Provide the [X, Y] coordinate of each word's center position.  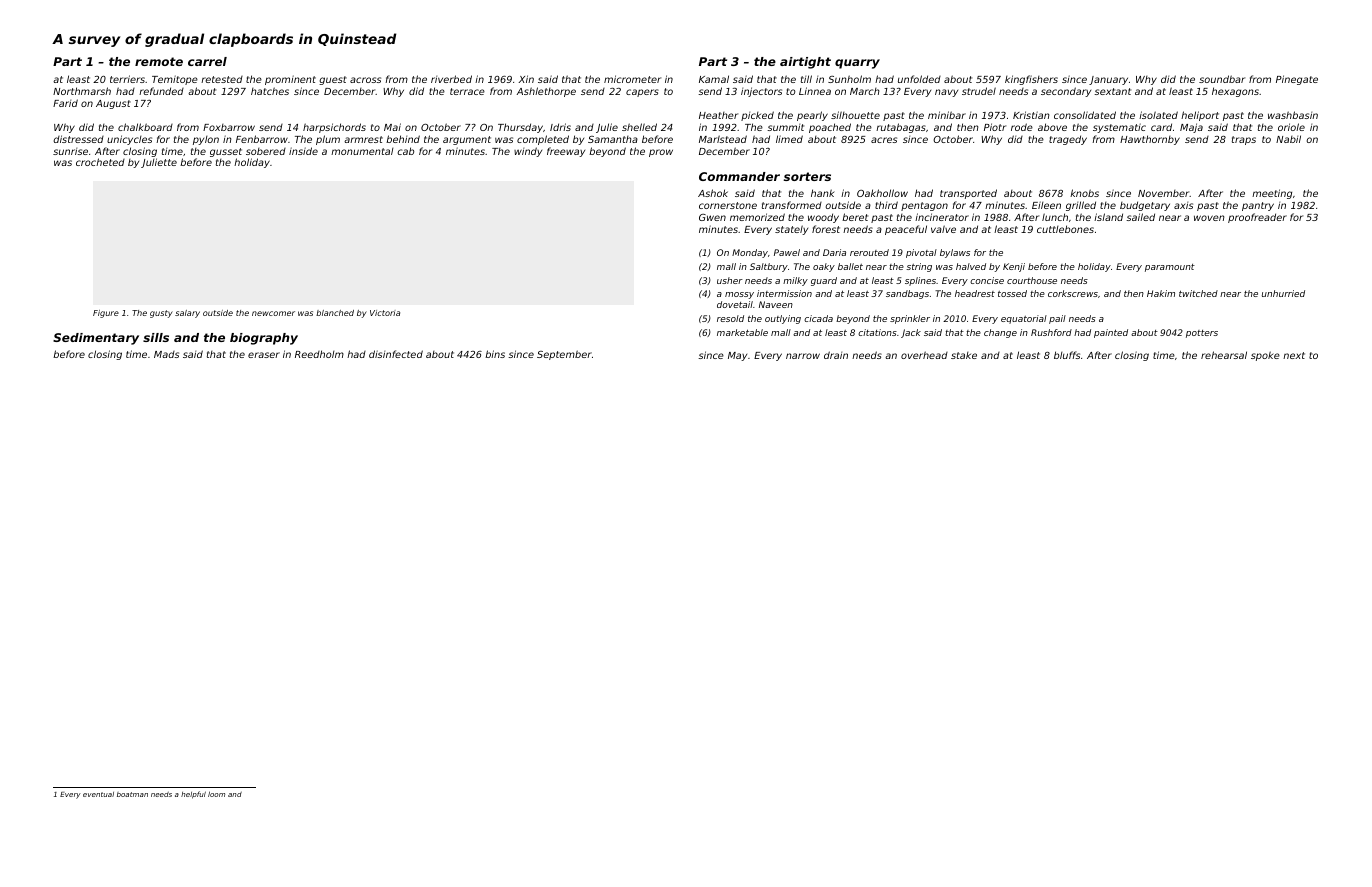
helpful [193, 795]
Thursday [520, 128]
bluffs [1067, 355]
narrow [803, 356]
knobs [1084, 193]
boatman [132, 794]
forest [826, 229]
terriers [127, 79]
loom [216, 794]
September [564, 355]
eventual [98, 794]
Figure [106, 314]
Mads [166, 354]
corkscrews [1073, 293]
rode [1022, 127]
